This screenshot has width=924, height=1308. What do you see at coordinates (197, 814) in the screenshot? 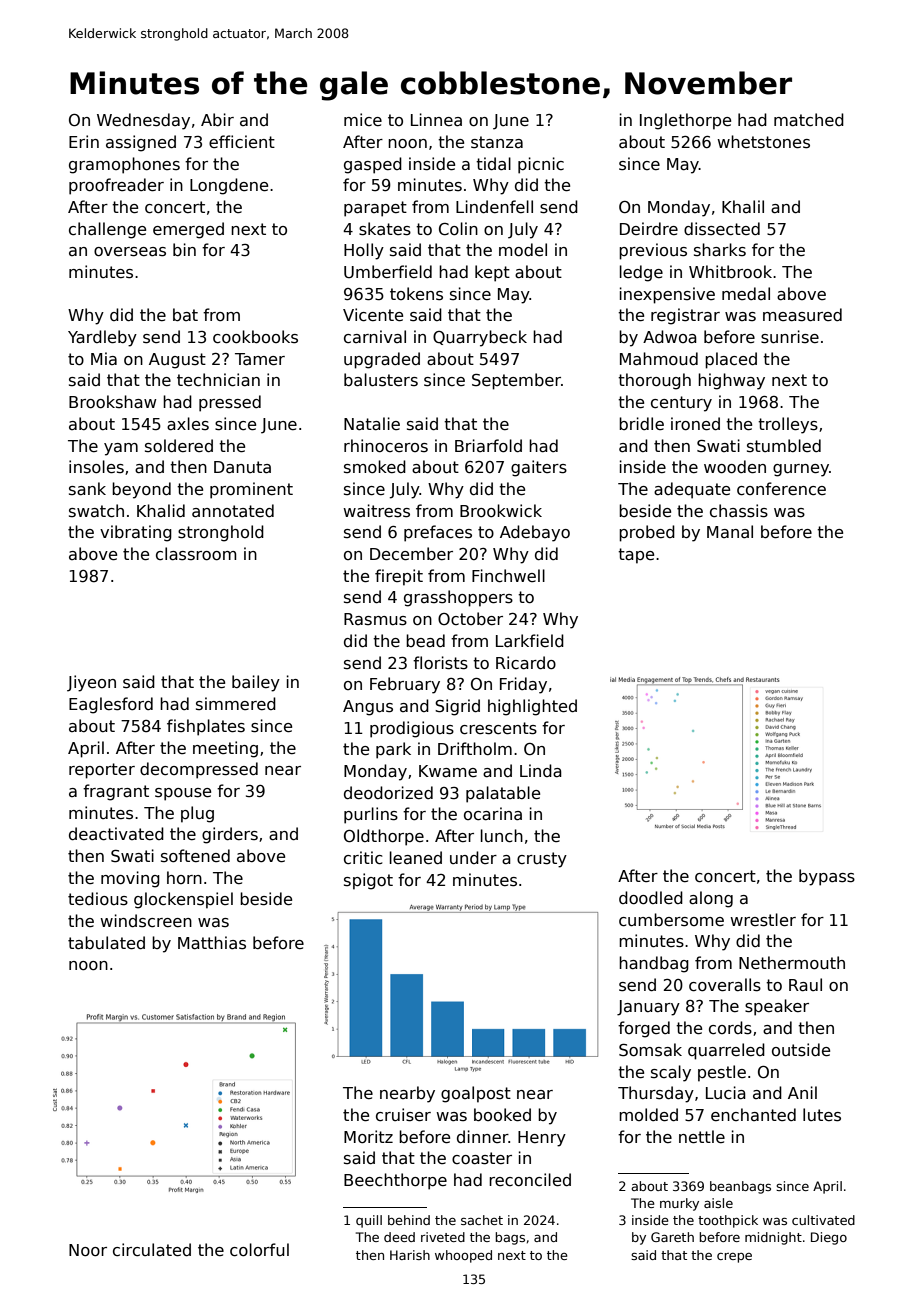
I see `plug` at bounding box center [197, 814].
